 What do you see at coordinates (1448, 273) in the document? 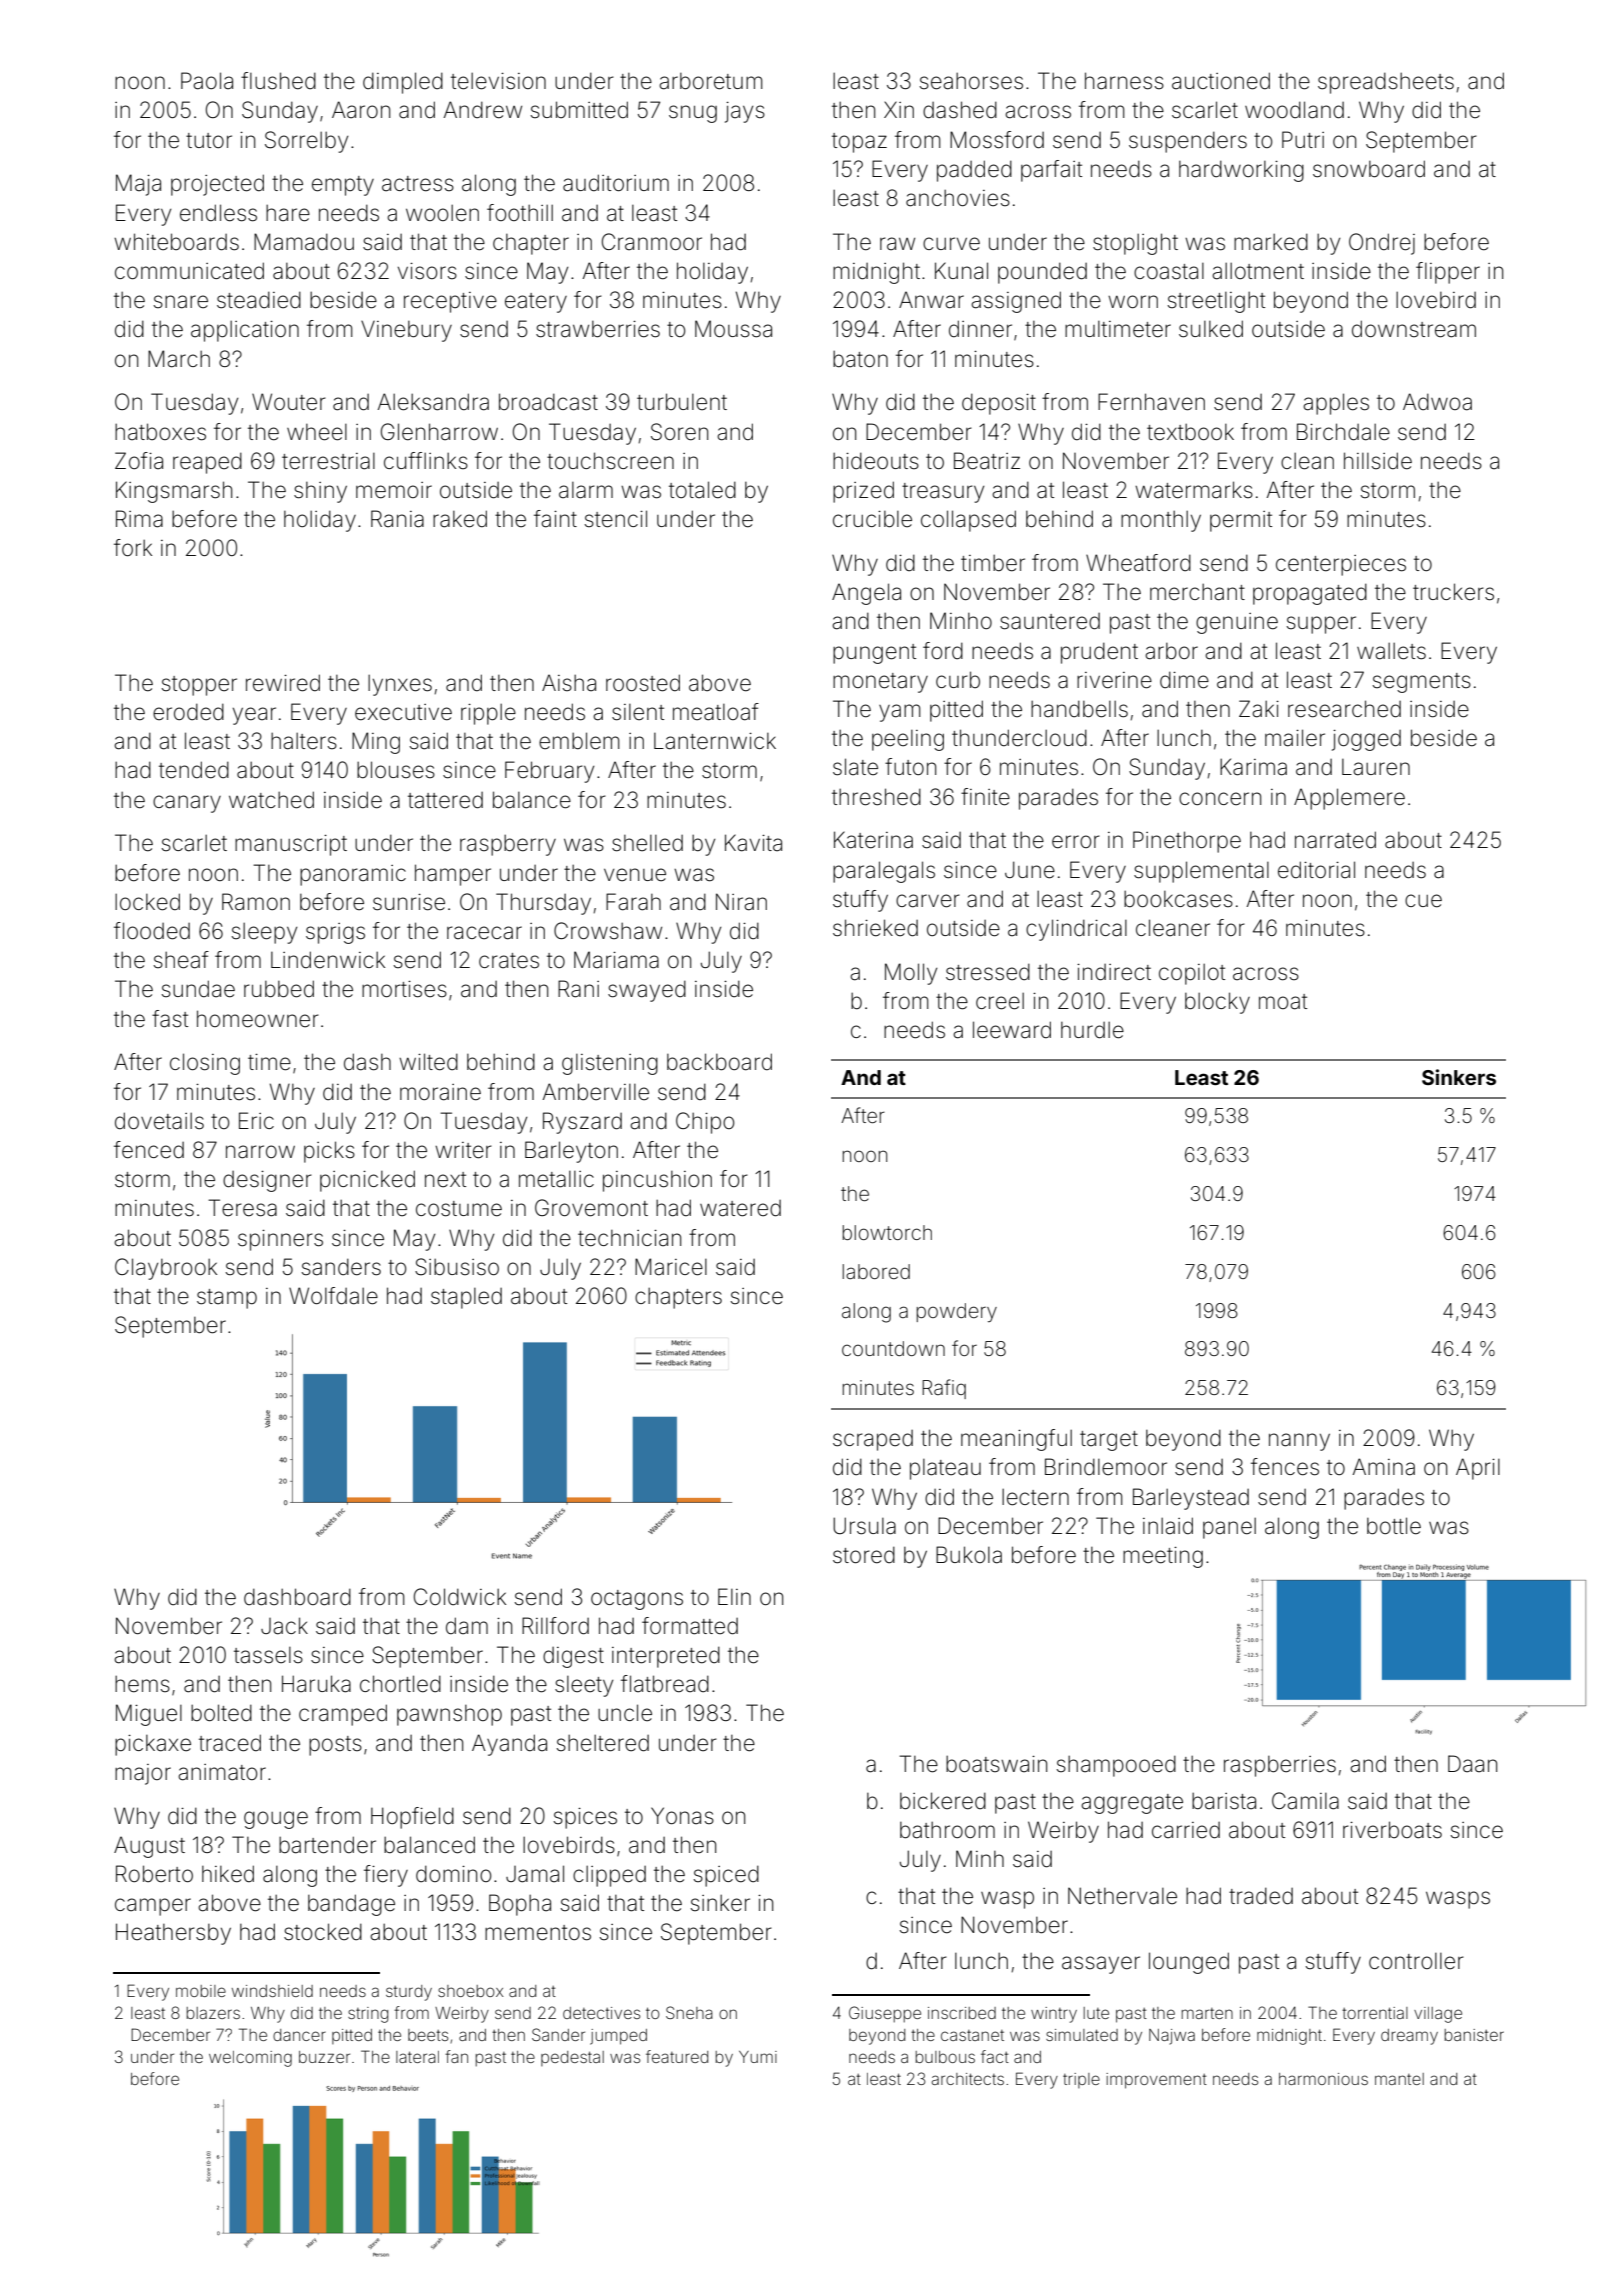
I see `flipper` at bounding box center [1448, 273].
